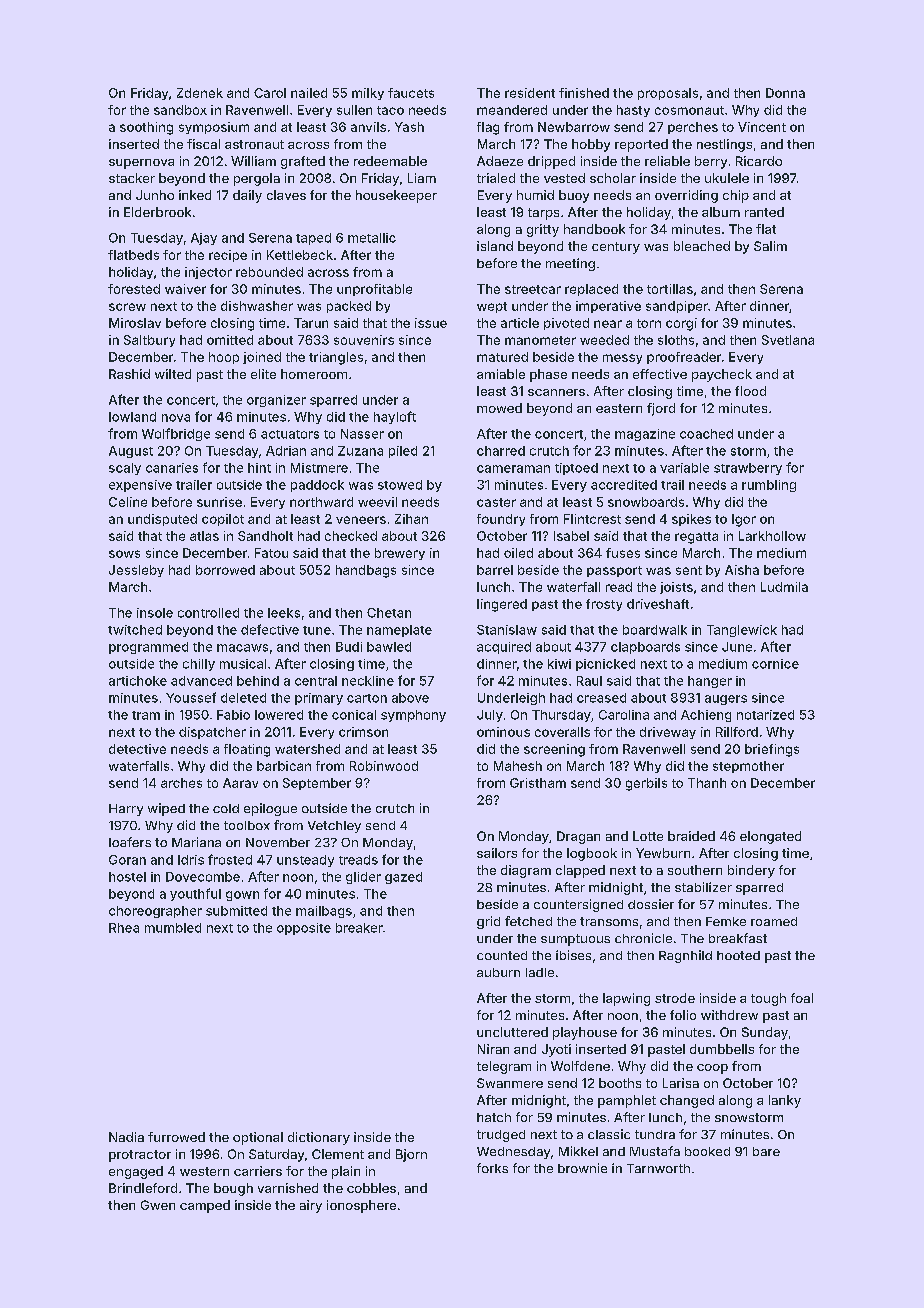 The image size is (924, 1308). I want to click on overriding, so click(686, 196).
